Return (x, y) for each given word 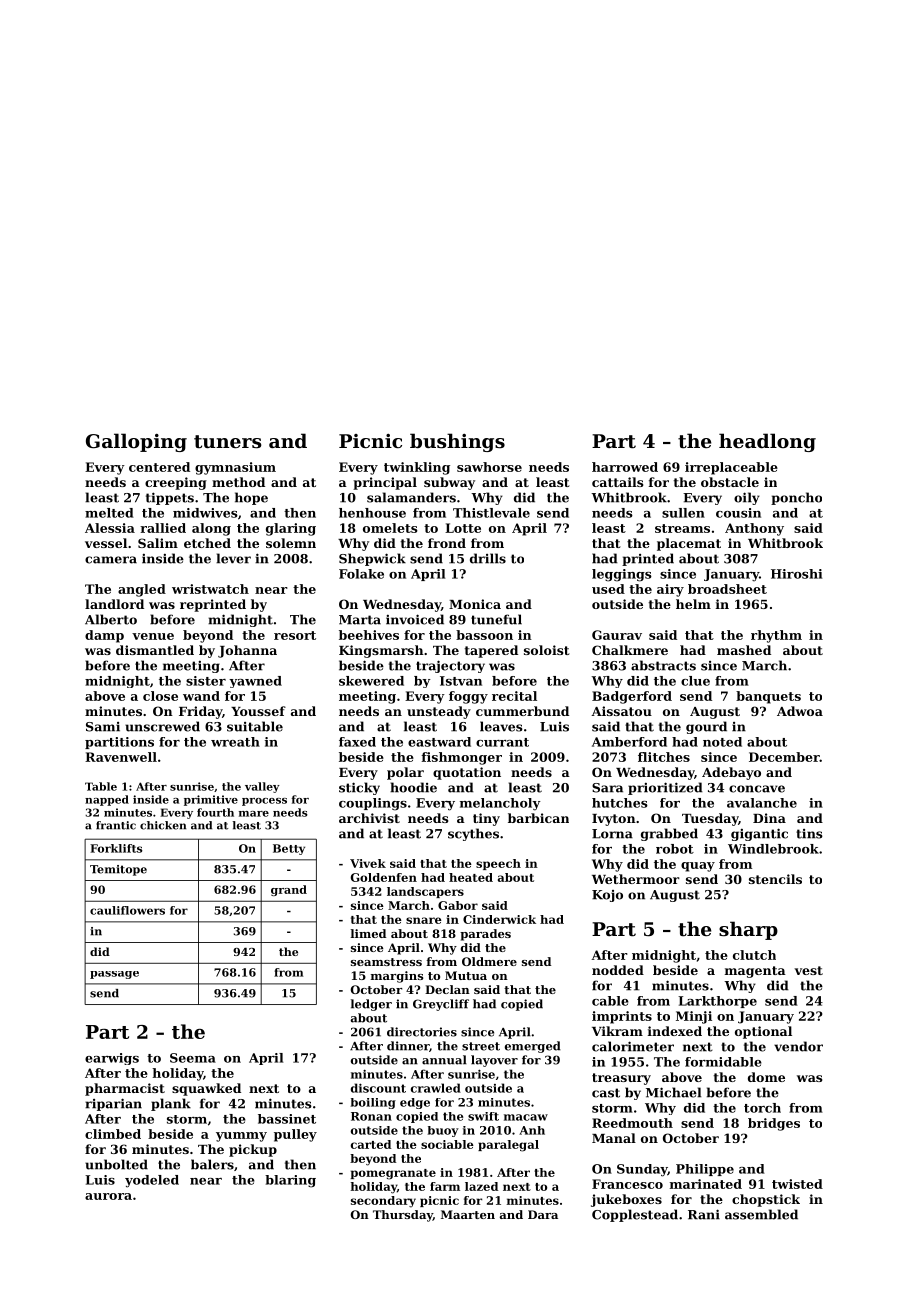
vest (808, 970)
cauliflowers (127, 910)
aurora (108, 1196)
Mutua (466, 975)
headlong (767, 442)
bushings (457, 442)
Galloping (136, 442)
